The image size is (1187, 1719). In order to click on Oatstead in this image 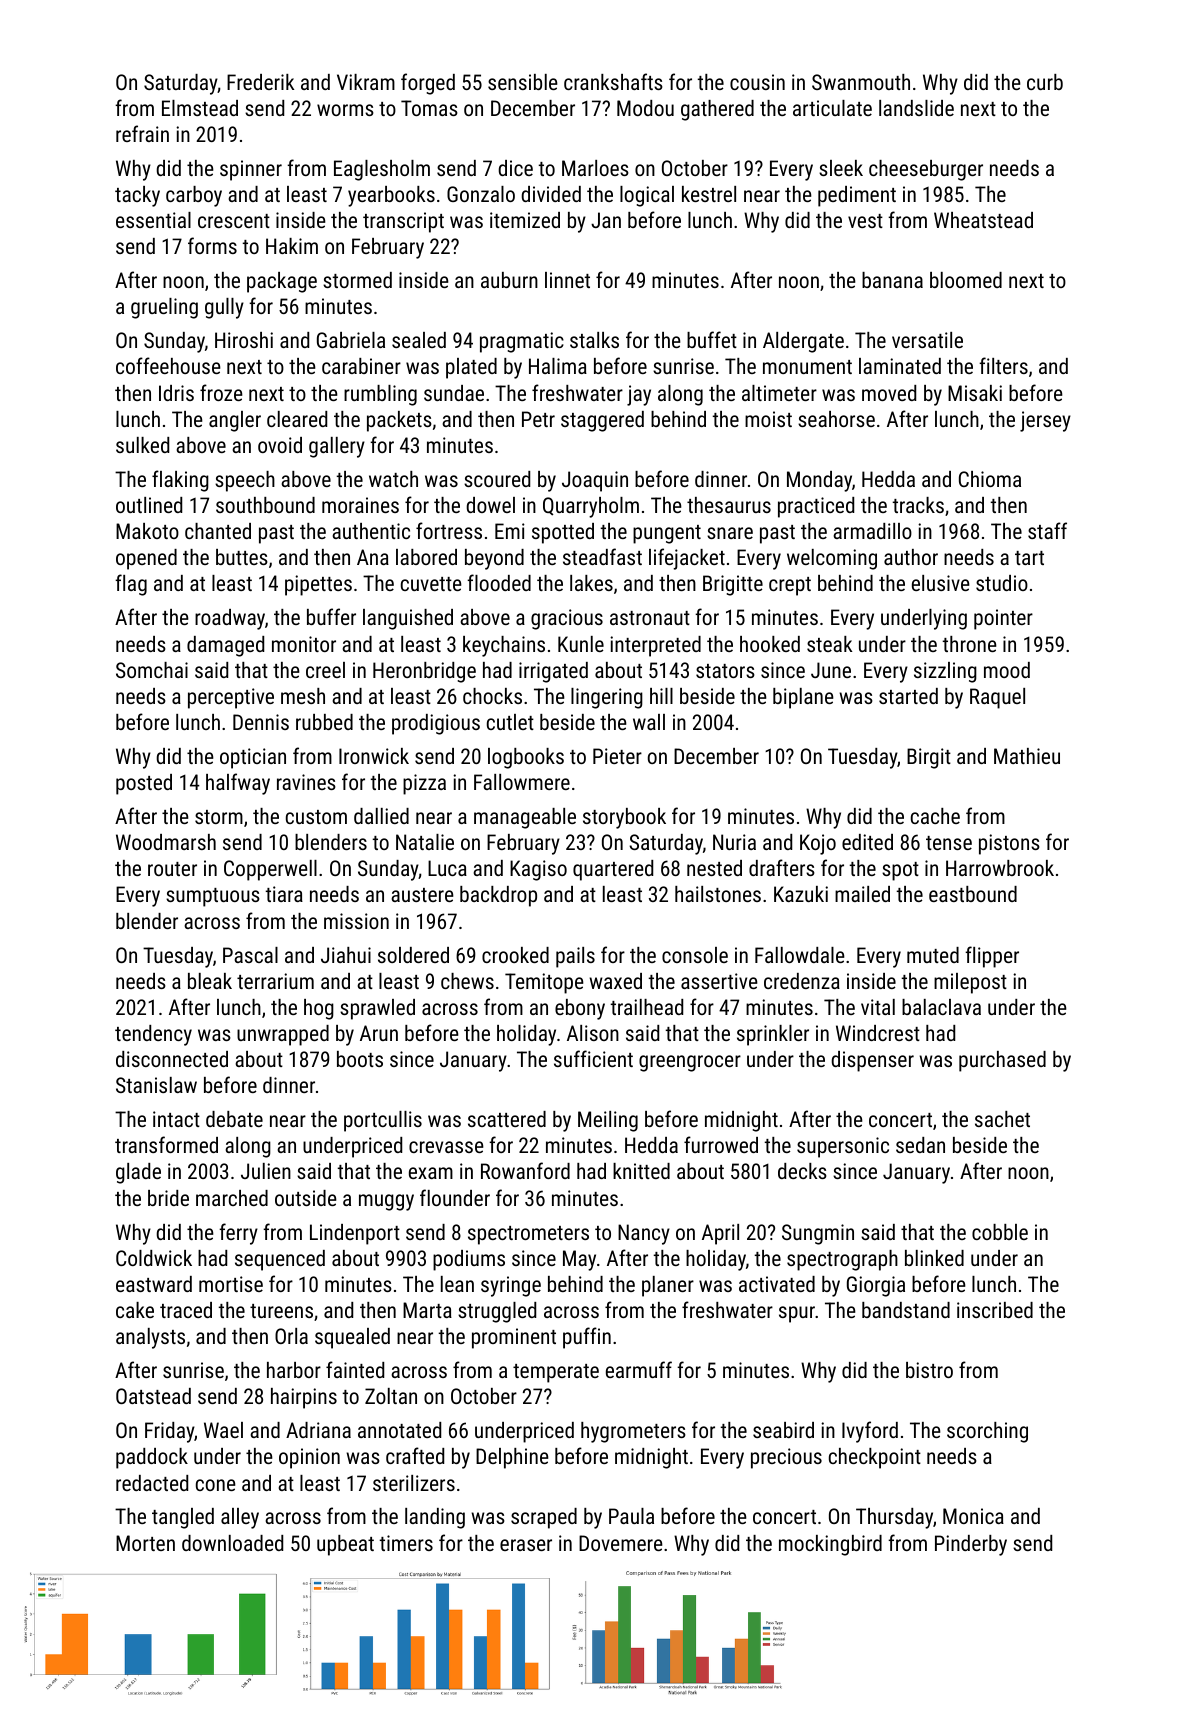, I will do `click(153, 1396)`.
